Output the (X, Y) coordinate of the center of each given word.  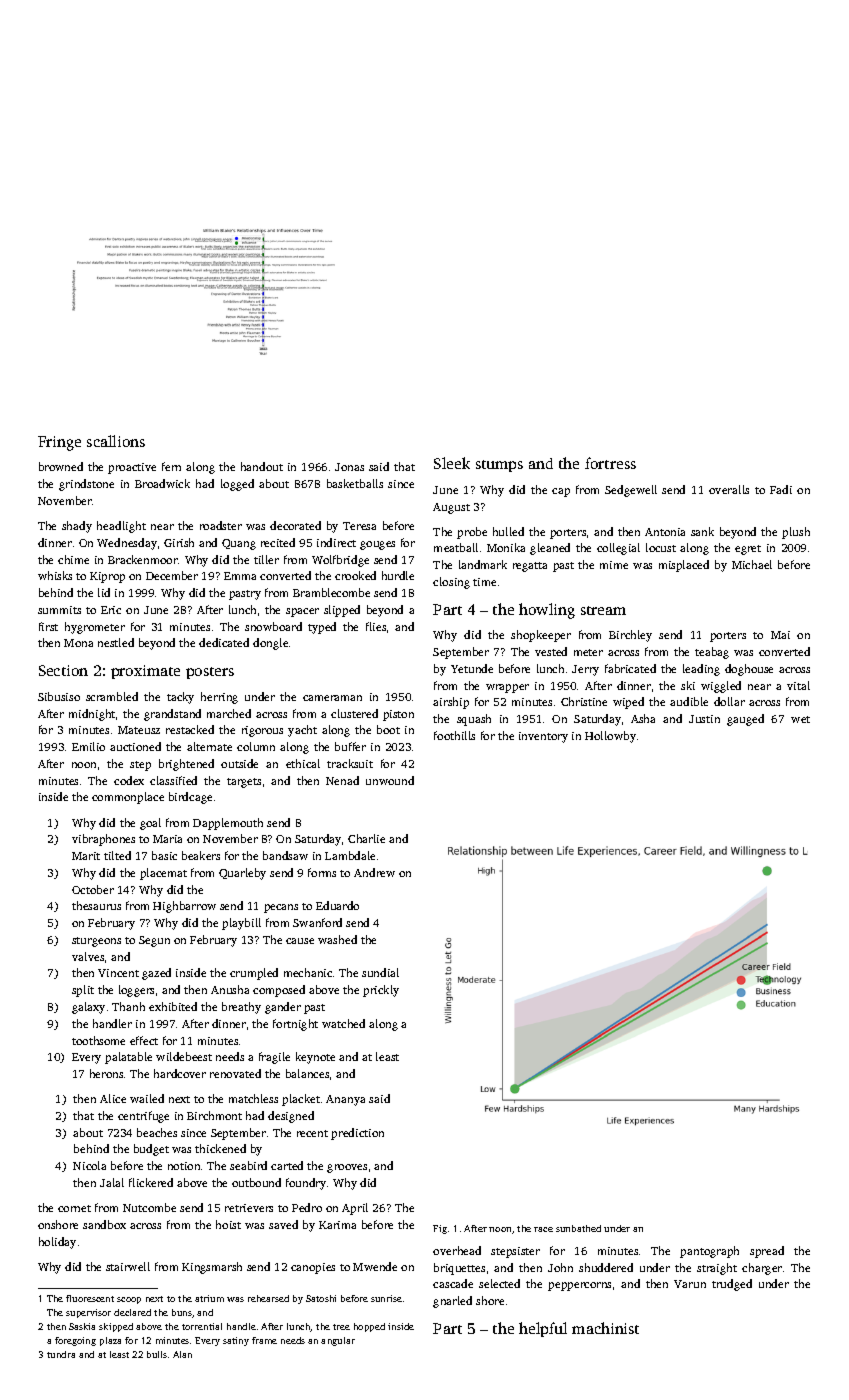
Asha (643, 718)
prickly (381, 991)
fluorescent (90, 1298)
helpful (543, 1329)
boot (388, 729)
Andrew (374, 872)
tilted (117, 855)
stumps (499, 466)
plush (796, 533)
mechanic (308, 972)
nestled (116, 642)
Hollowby (610, 737)
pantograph (709, 1252)
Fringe (59, 443)
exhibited (173, 1006)
